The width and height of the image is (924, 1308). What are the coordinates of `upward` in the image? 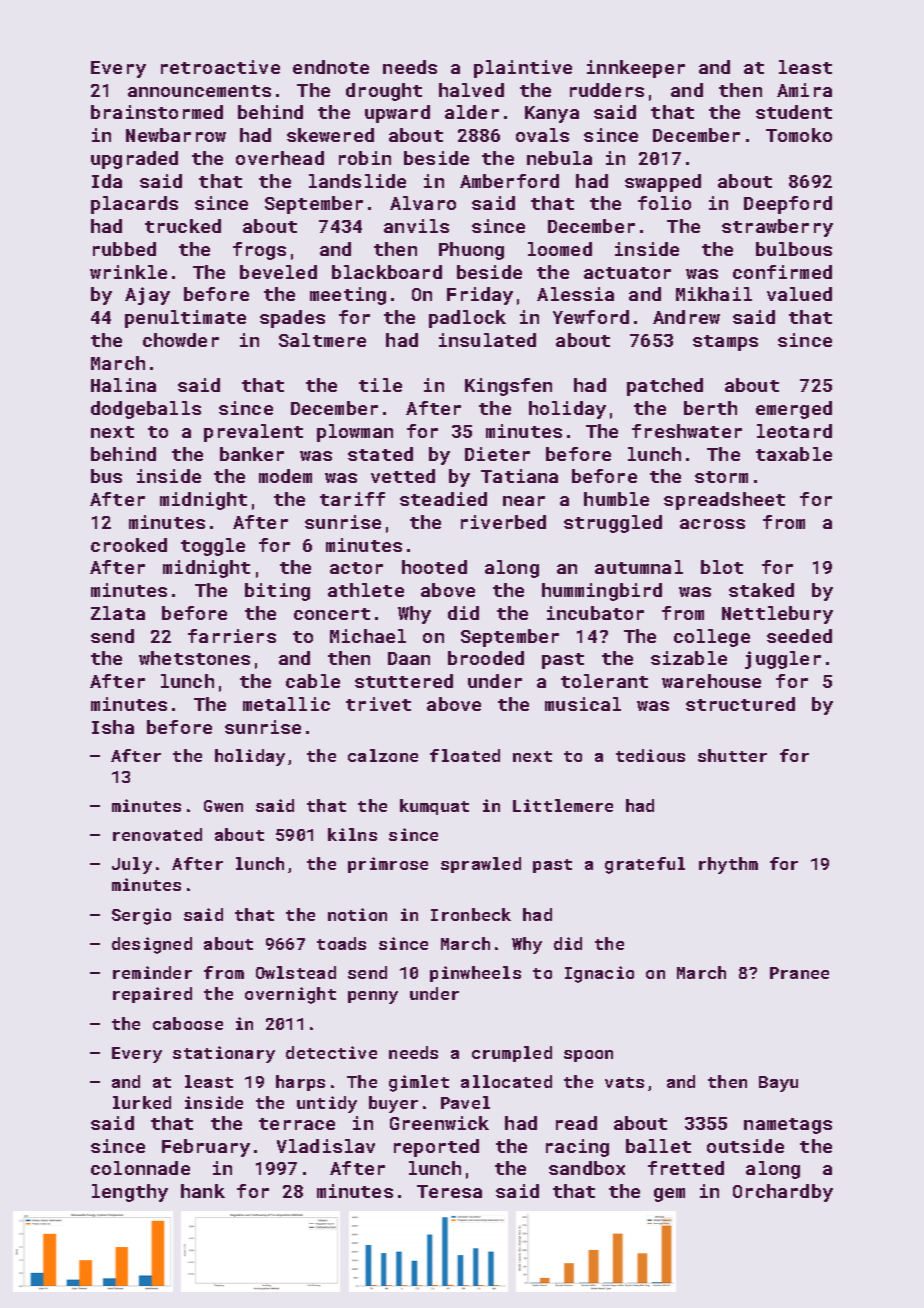 It's located at (397, 114).
